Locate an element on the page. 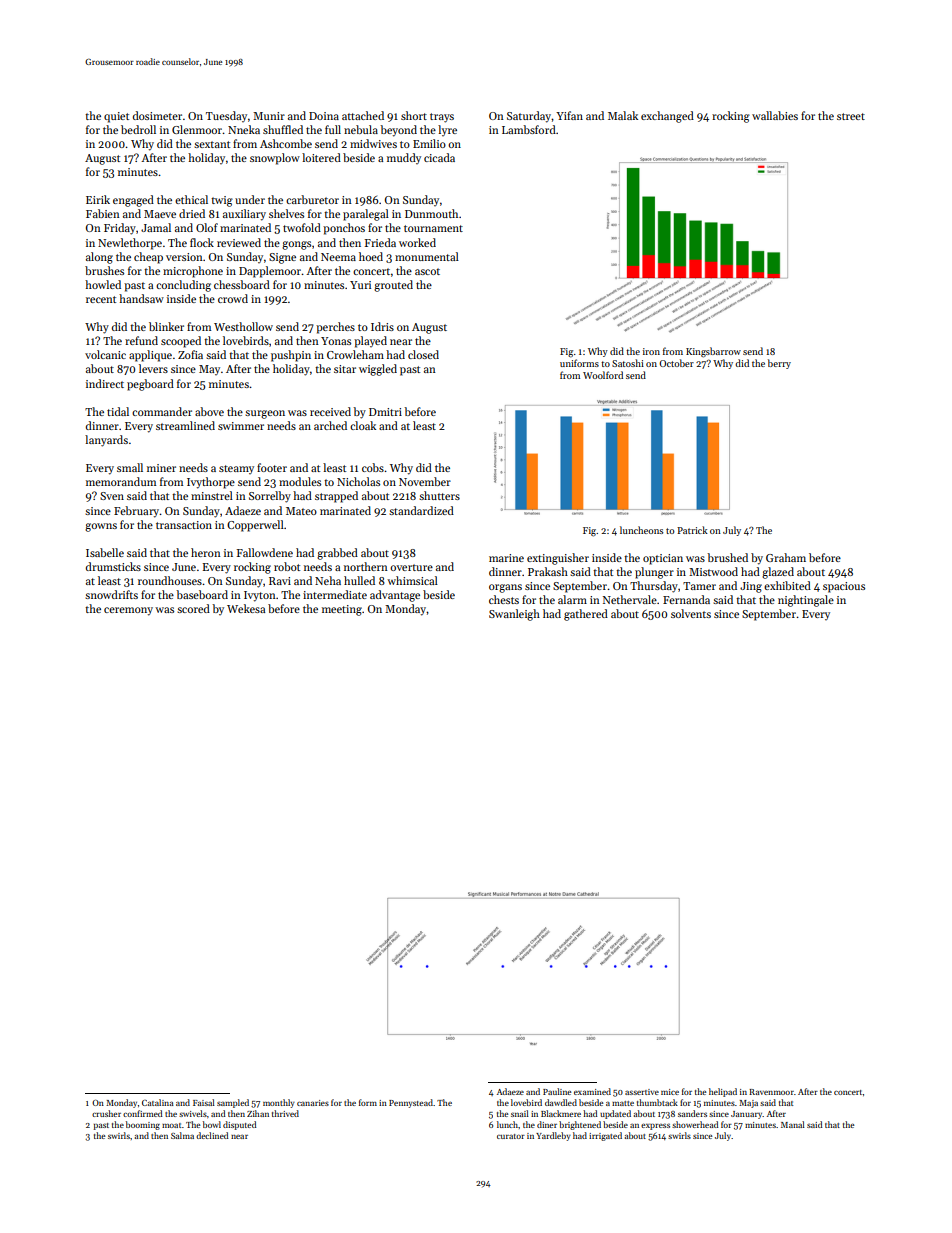 Image resolution: width=952 pixels, height=1233 pixels. examined is located at coordinates (592, 1091).
